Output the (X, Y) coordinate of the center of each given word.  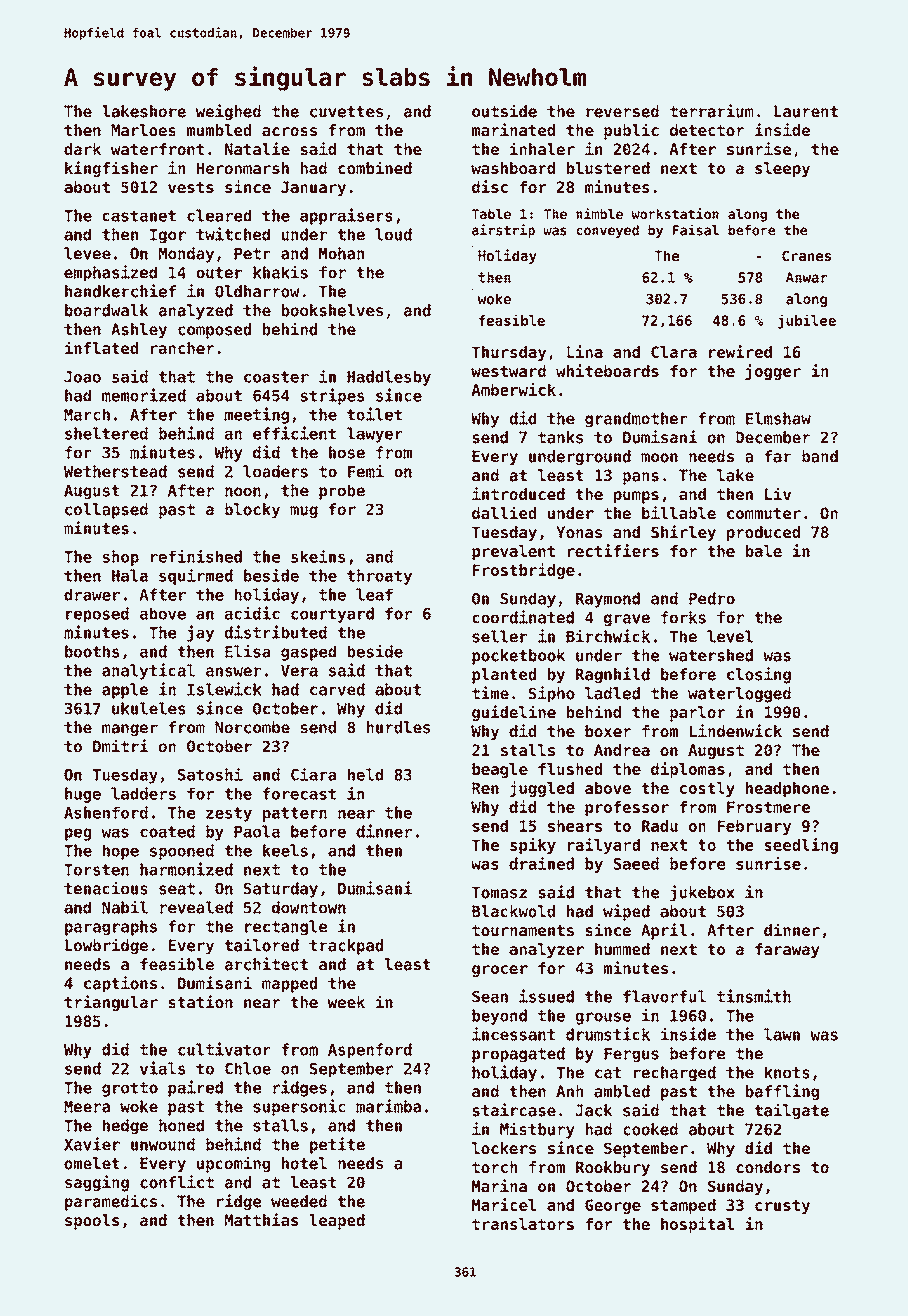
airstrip (503, 231)
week (346, 1002)
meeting (256, 415)
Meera (87, 1107)
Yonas (579, 532)
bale (764, 551)
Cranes (806, 255)
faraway (787, 950)
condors (768, 1167)
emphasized (110, 273)
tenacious (106, 888)
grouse (603, 1018)
